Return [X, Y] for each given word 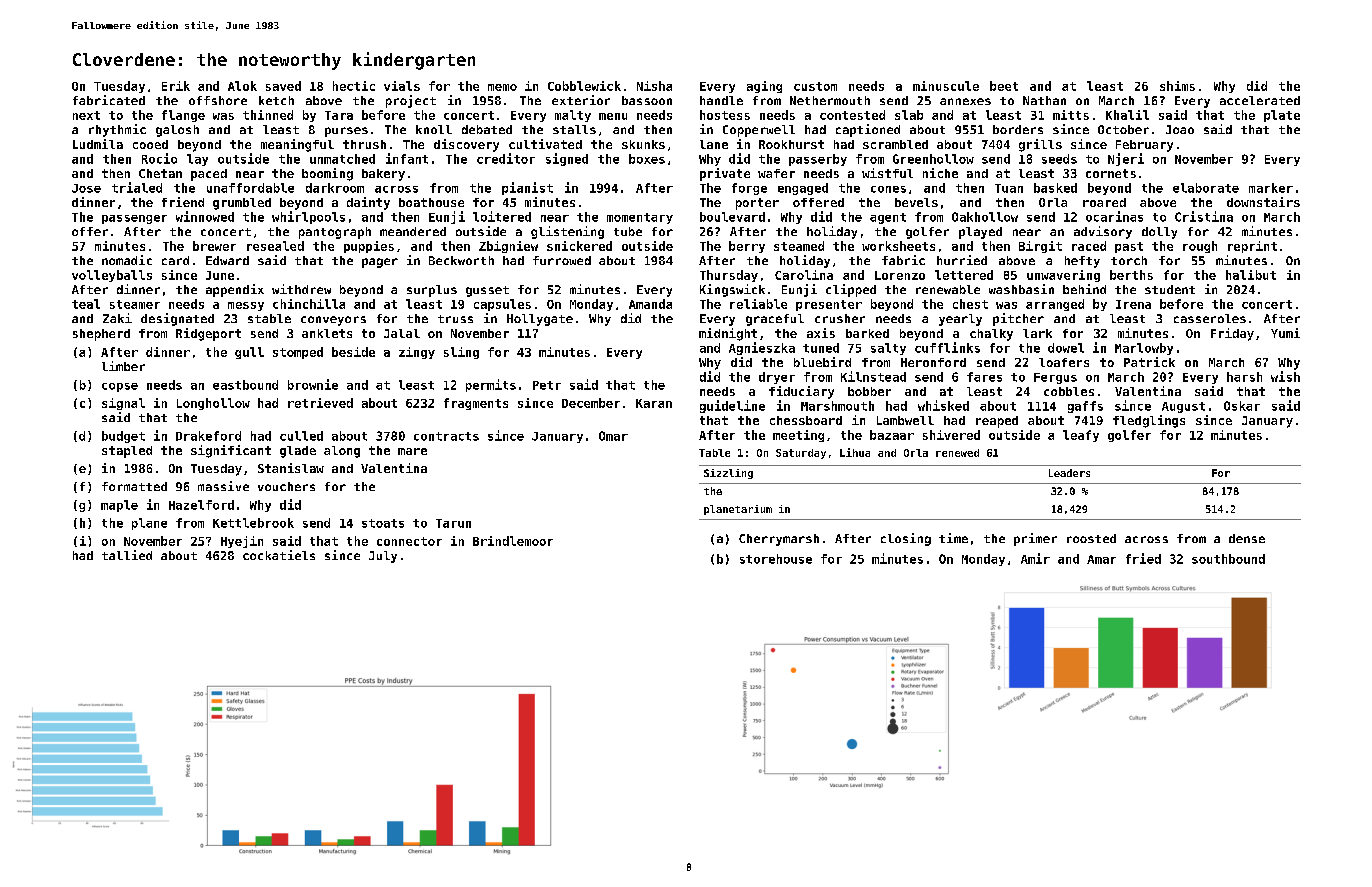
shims [1177, 86]
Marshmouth [837, 406]
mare [412, 451]
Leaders [1069, 473]
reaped [997, 422]
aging [764, 87]
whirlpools [308, 217]
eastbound [245, 385]
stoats [383, 523]
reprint [1252, 247]
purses [346, 132]
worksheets [898, 246]
